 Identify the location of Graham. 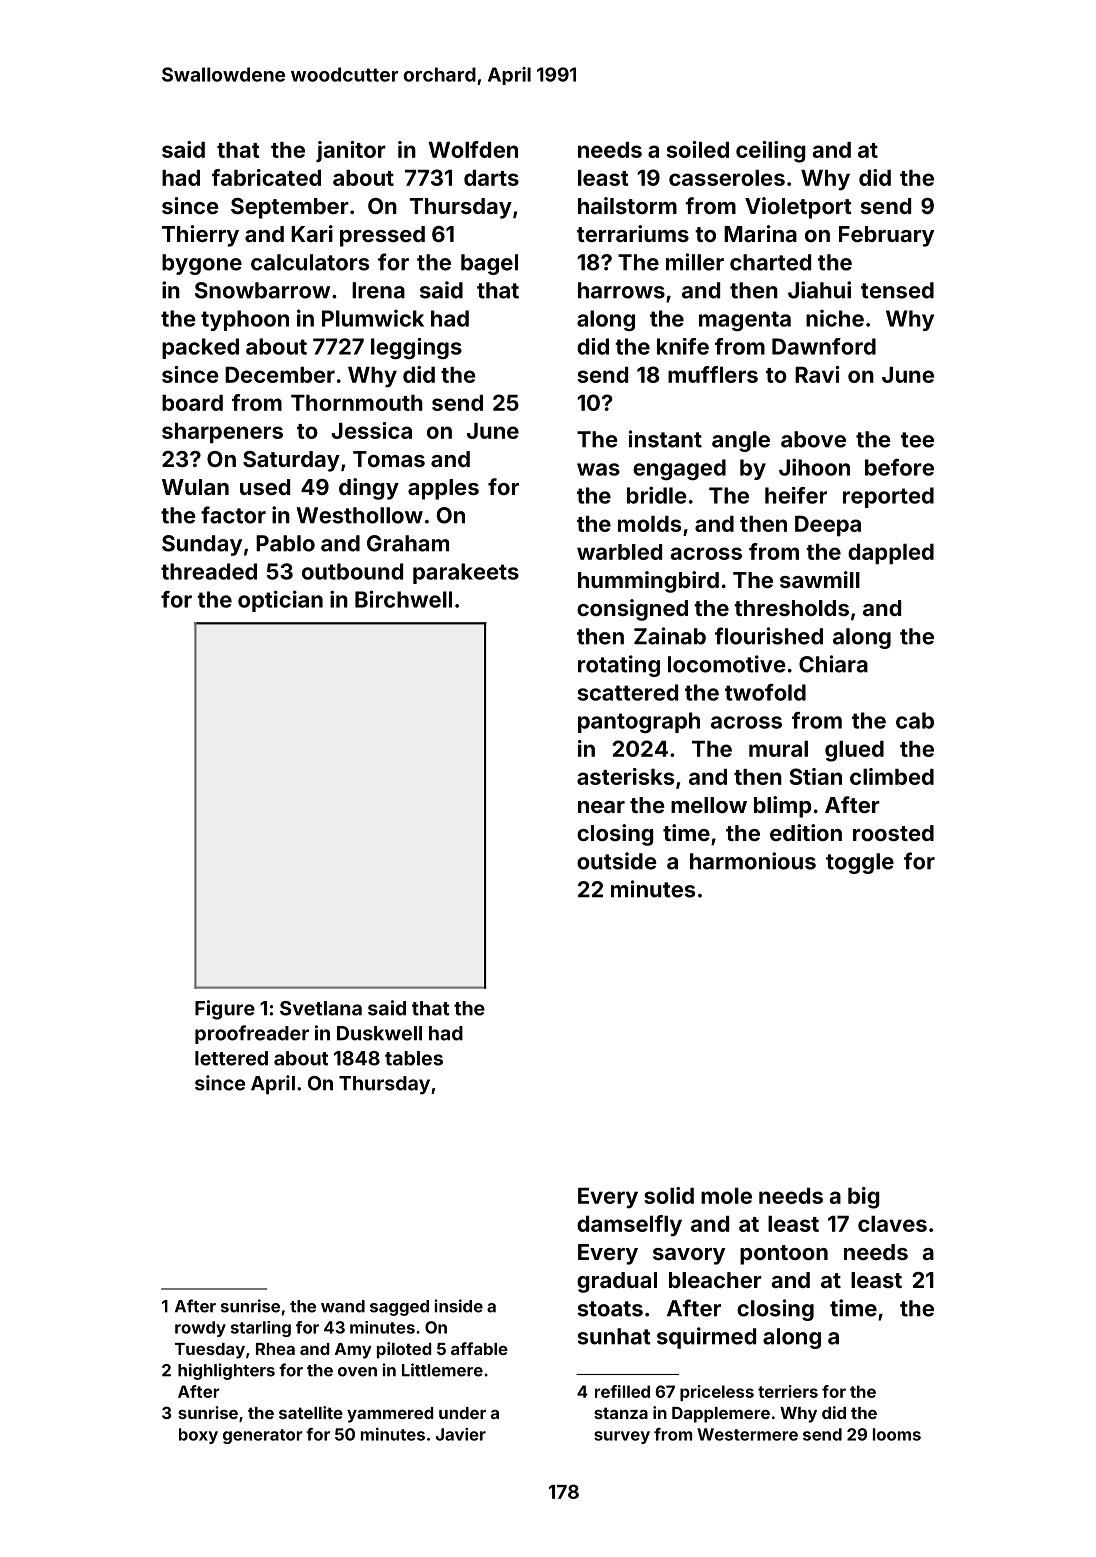
(408, 543).
